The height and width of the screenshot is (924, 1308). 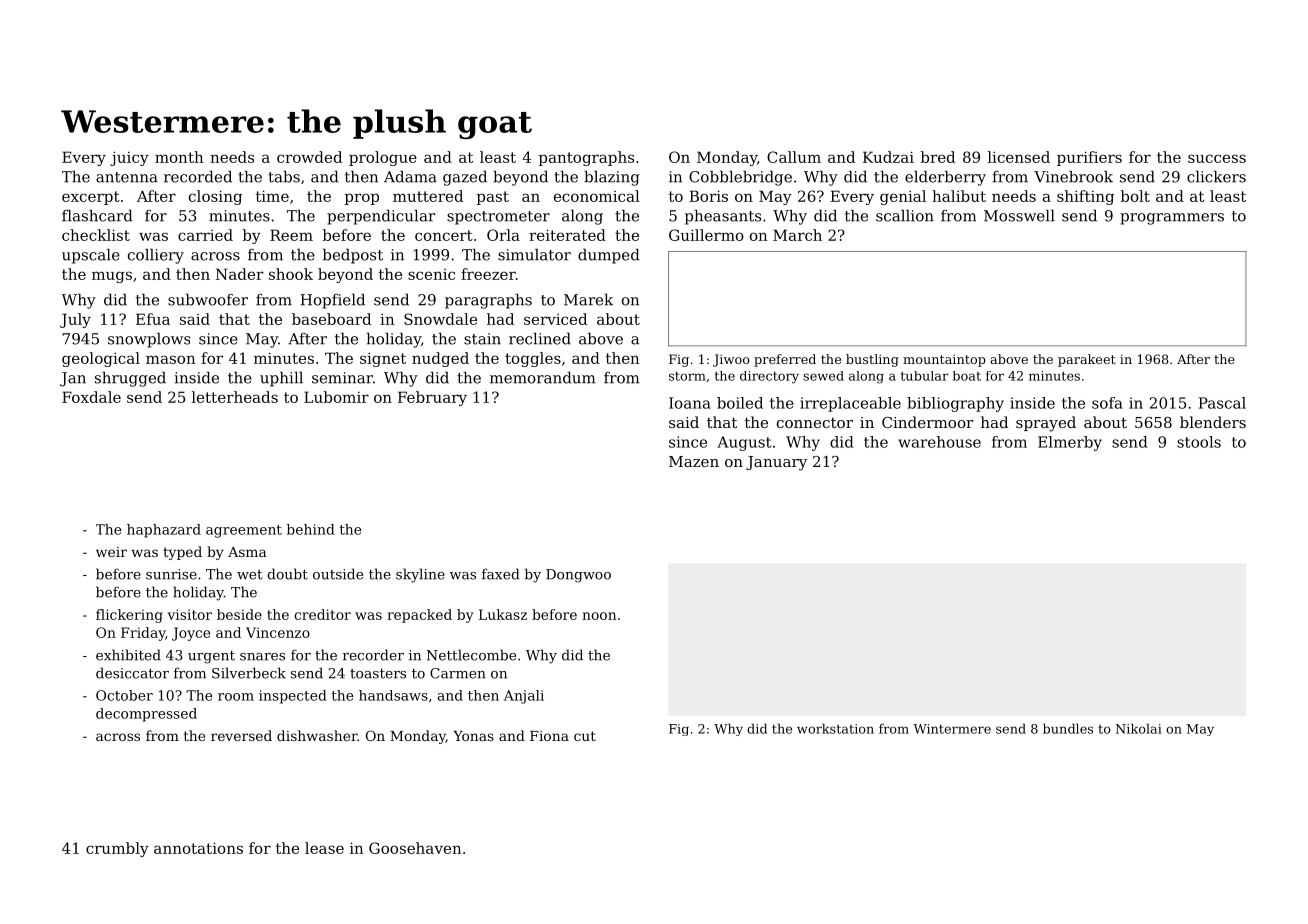 What do you see at coordinates (1199, 442) in the screenshot?
I see `stools` at bounding box center [1199, 442].
